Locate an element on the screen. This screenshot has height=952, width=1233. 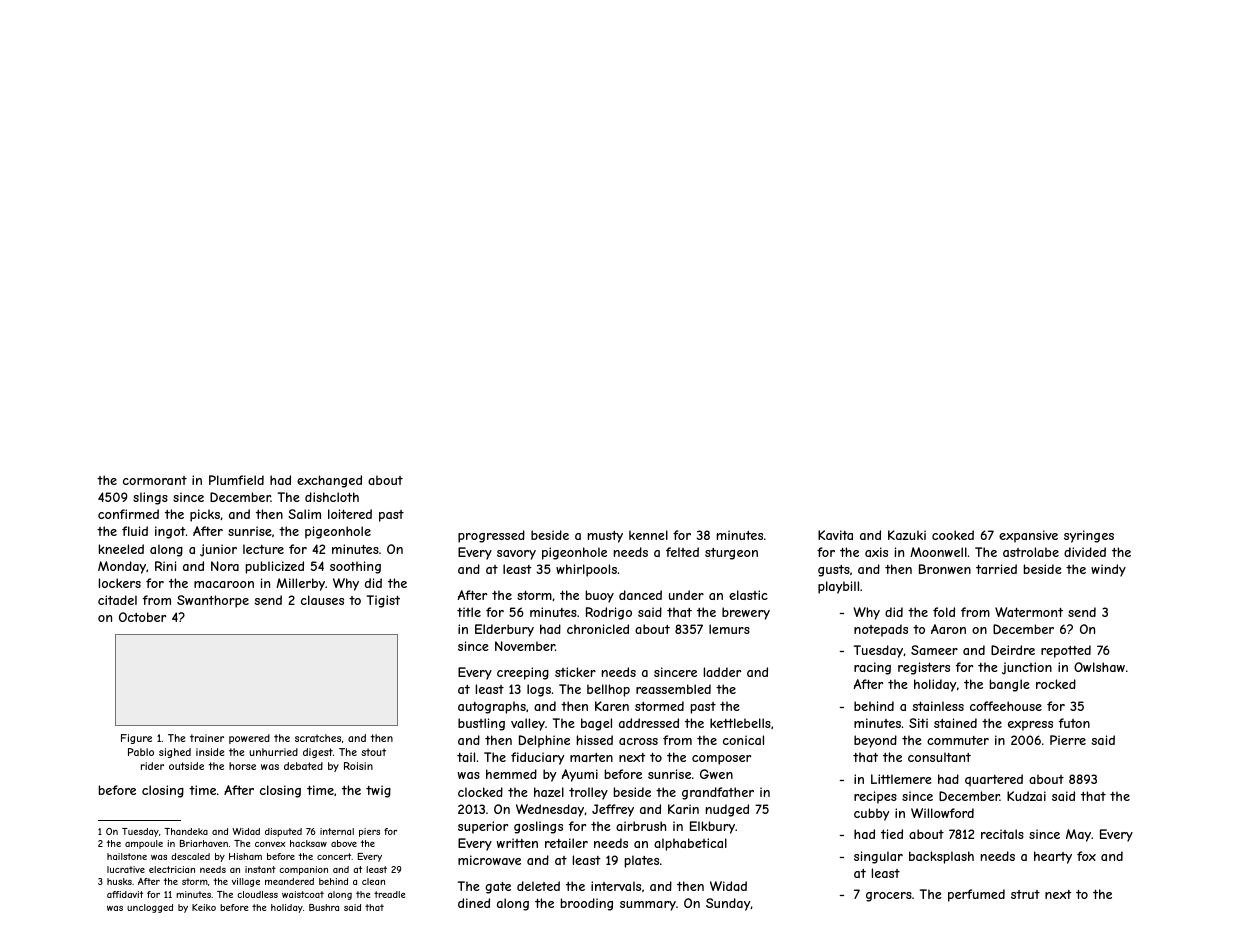
perfumed is located at coordinates (976, 895).
